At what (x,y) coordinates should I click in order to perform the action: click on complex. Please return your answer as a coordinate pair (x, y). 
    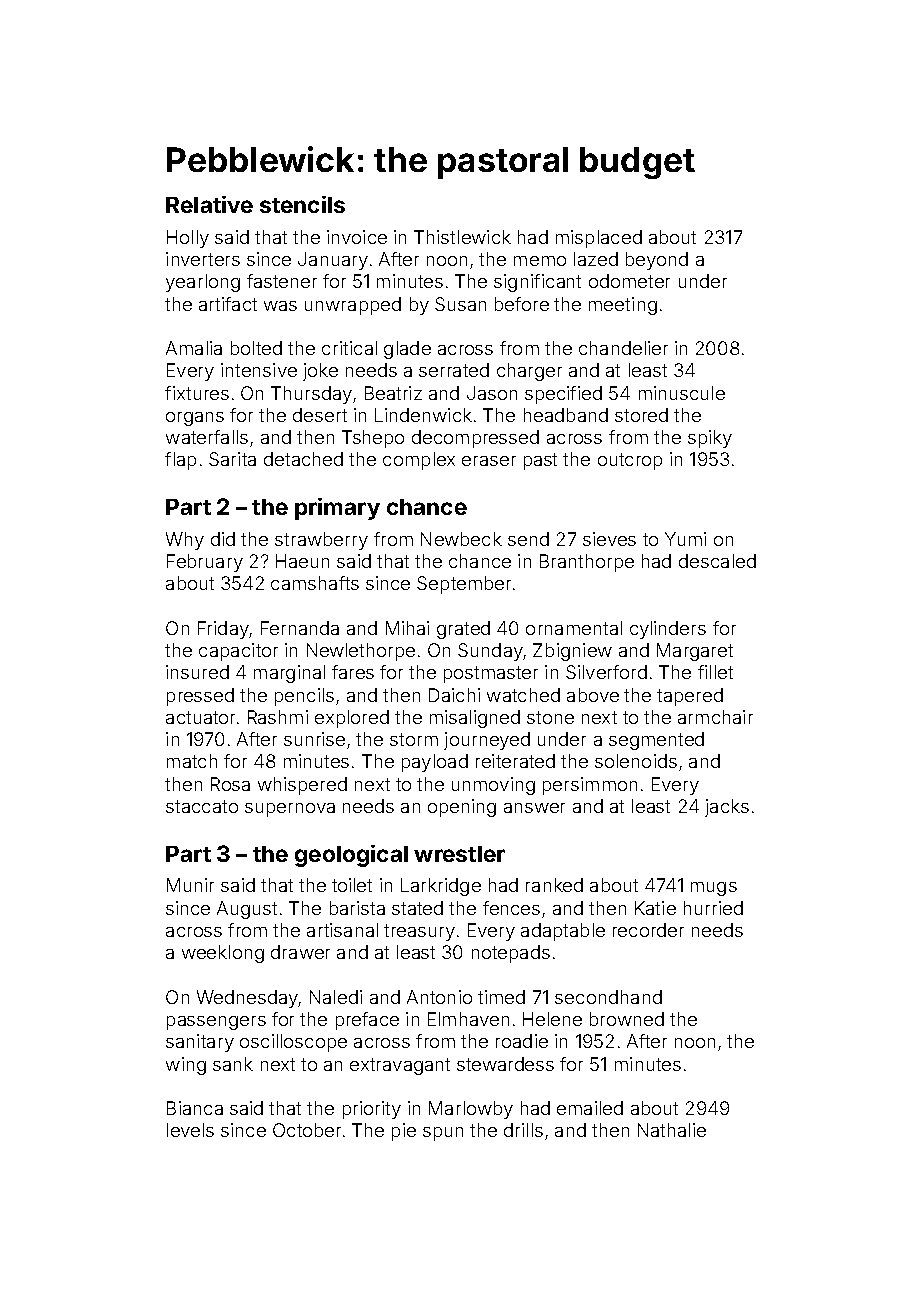
    Looking at the image, I should click on (419, 461).
